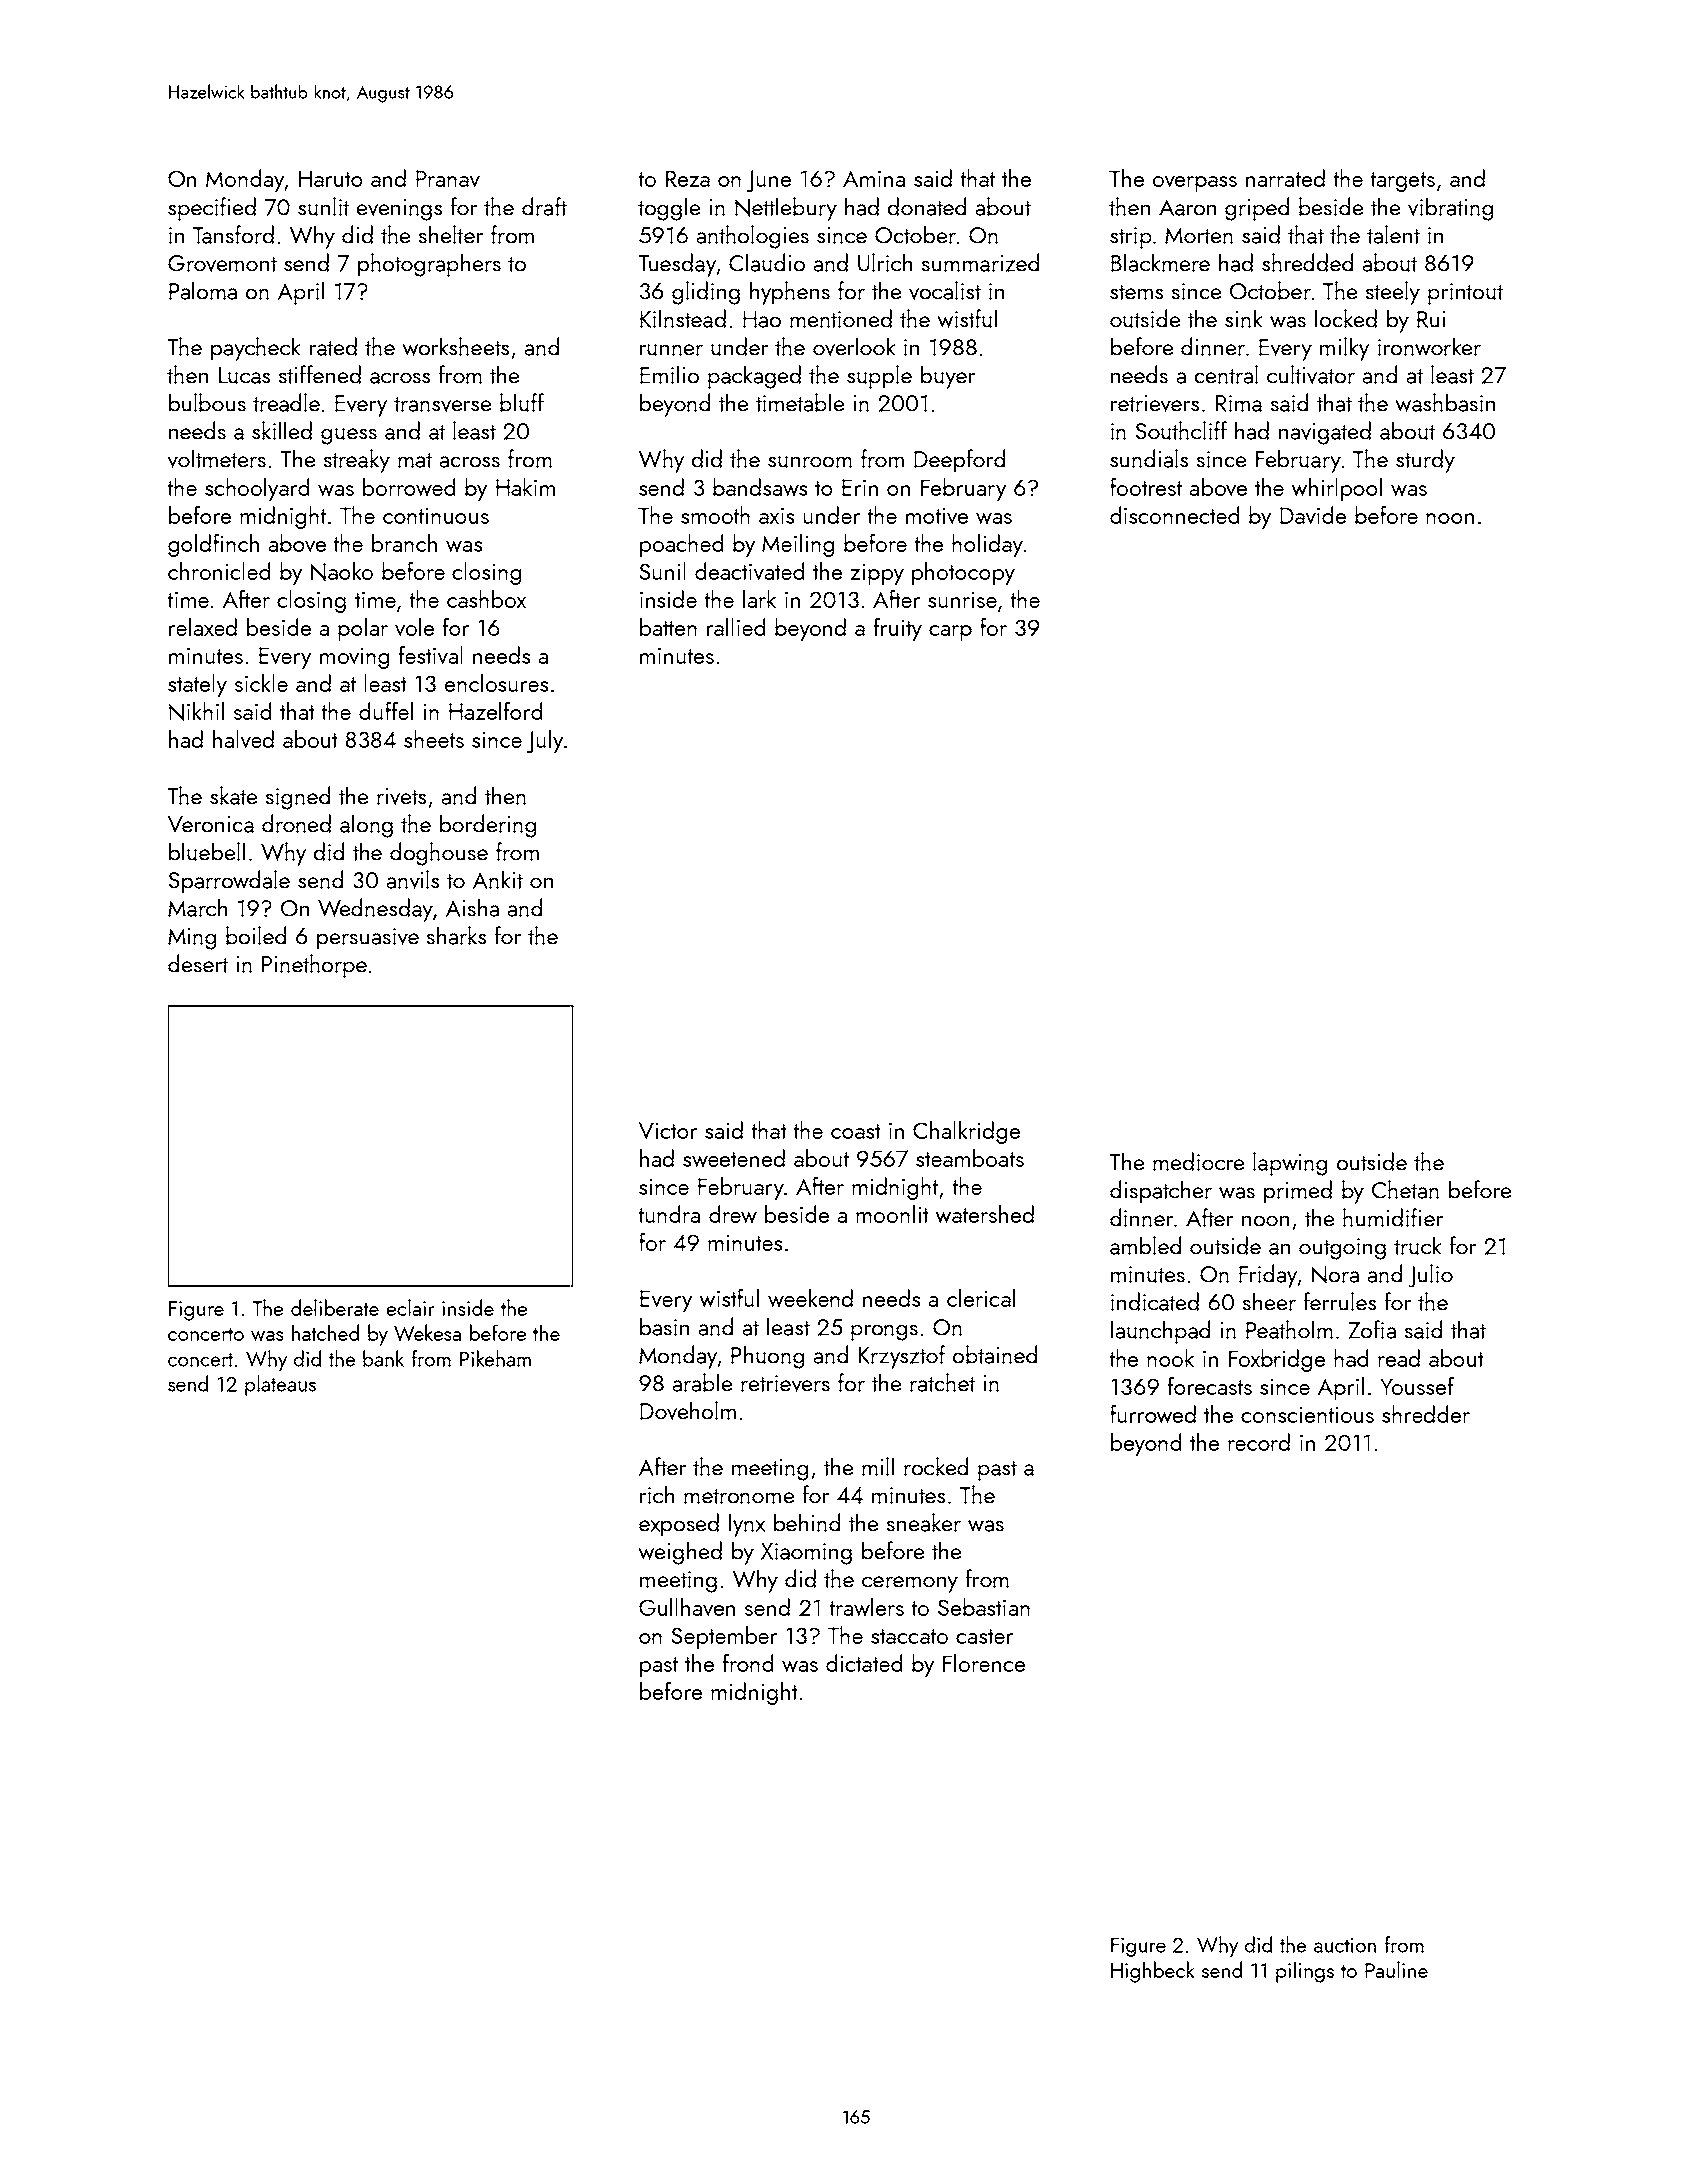 The image size is (1683, 2178). I want to click on mediocre, so click(1198, 1161).
